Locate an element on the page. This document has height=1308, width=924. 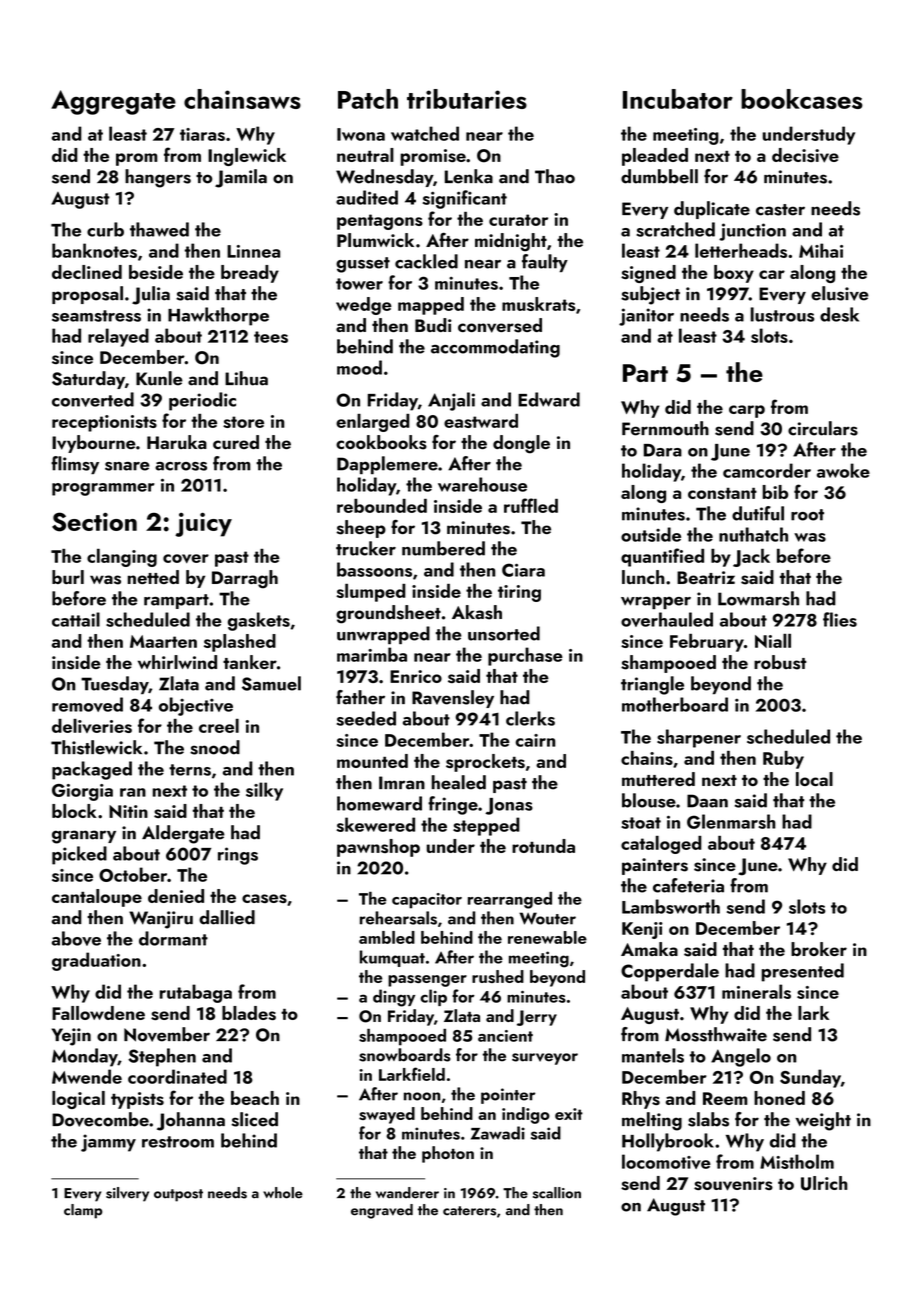
broker is located at coordinates (819, 949).
